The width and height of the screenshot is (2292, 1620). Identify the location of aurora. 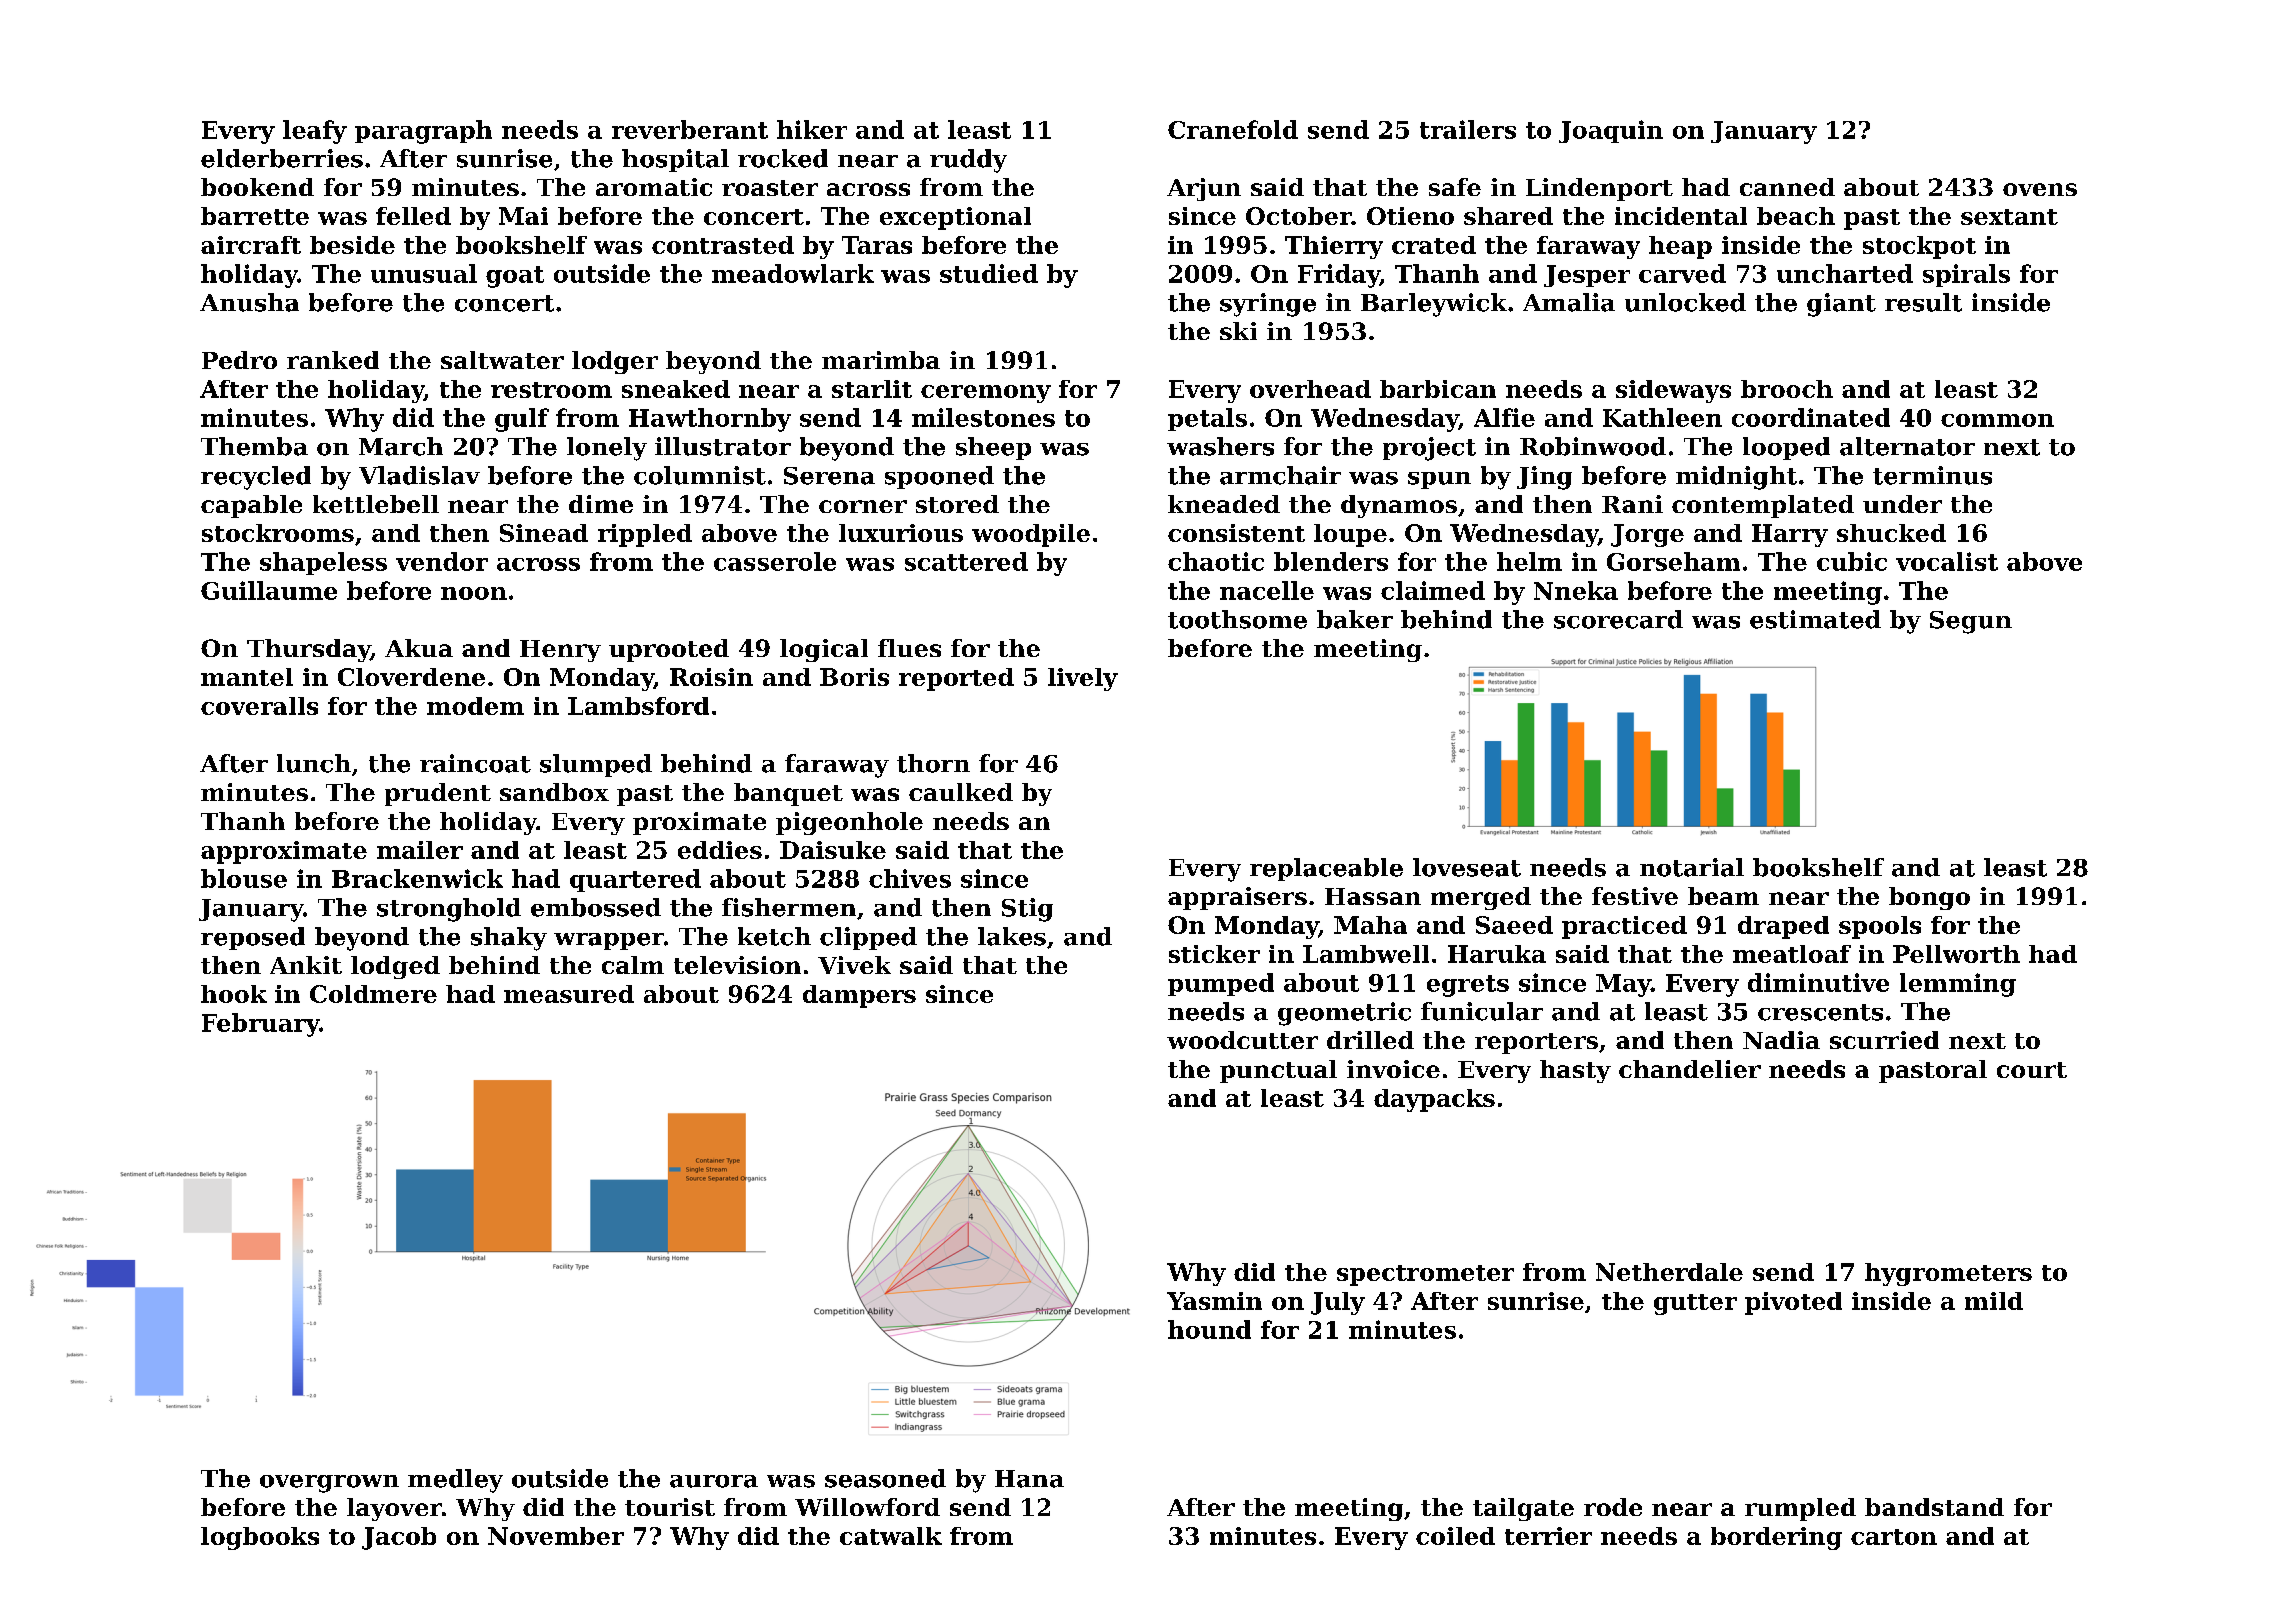
(714, 1481).
